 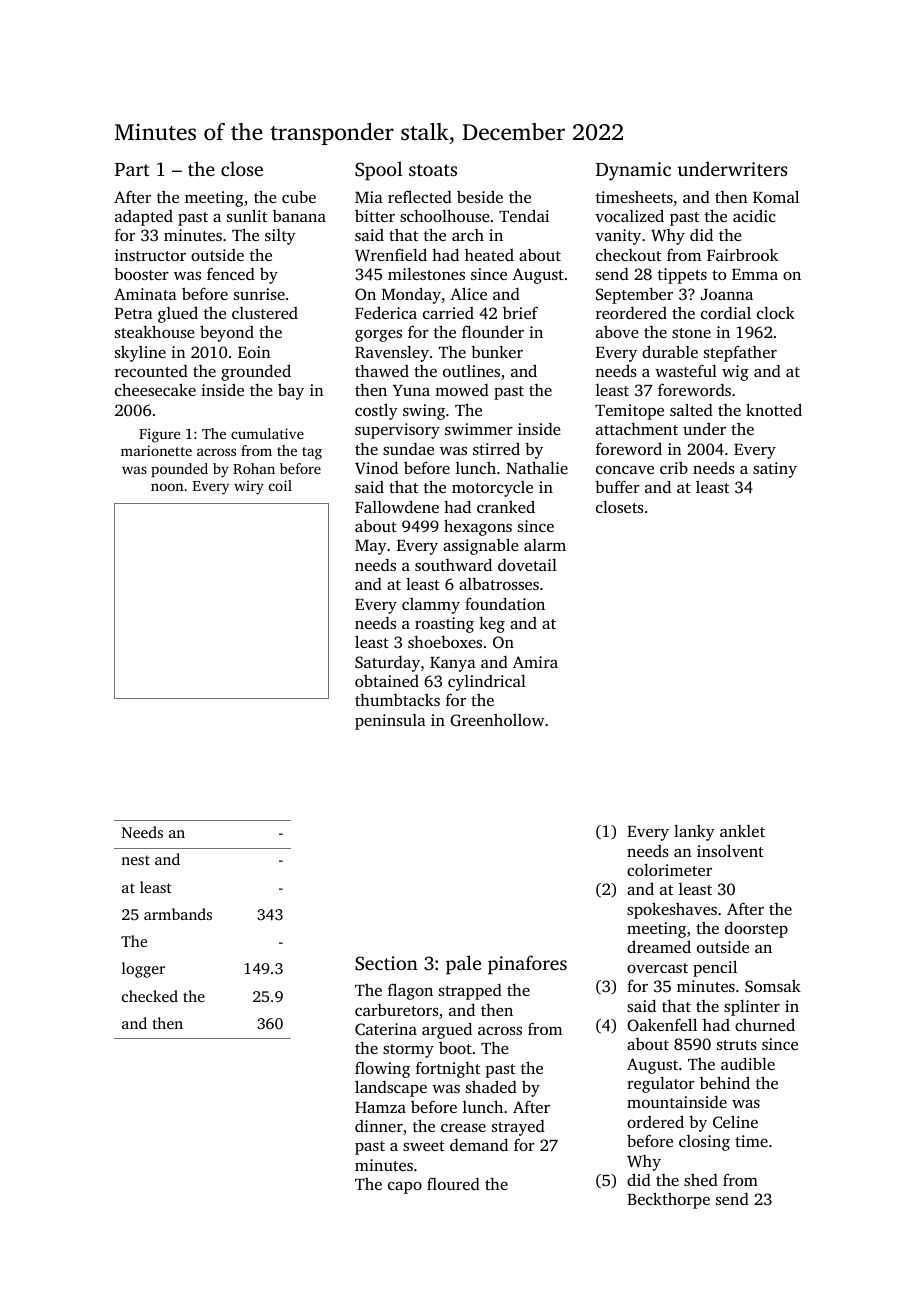 I want to click on Part, so click(x=132, y=169).
